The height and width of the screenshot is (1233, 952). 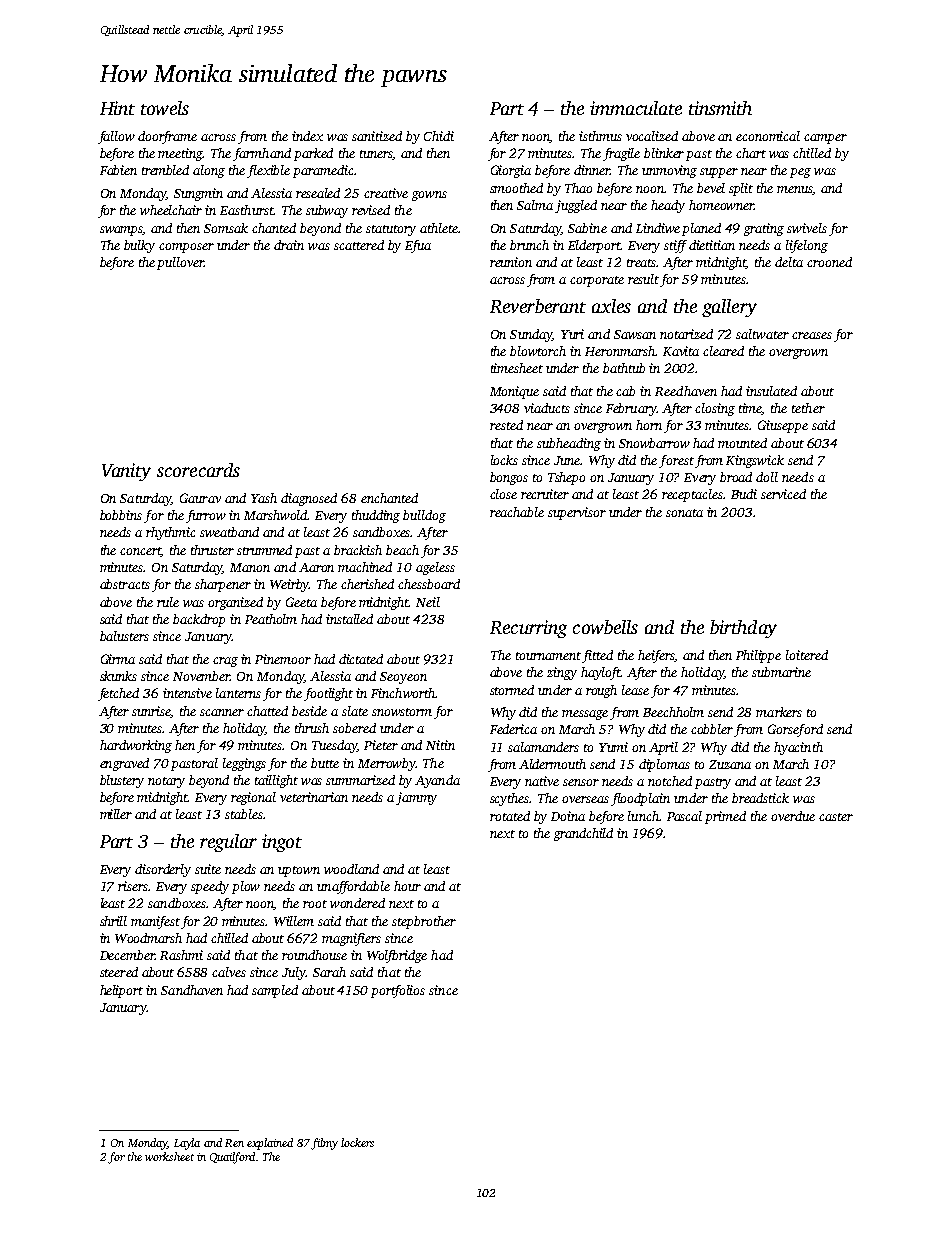 I want to click on smoothed, so click(x=516, y=188).
